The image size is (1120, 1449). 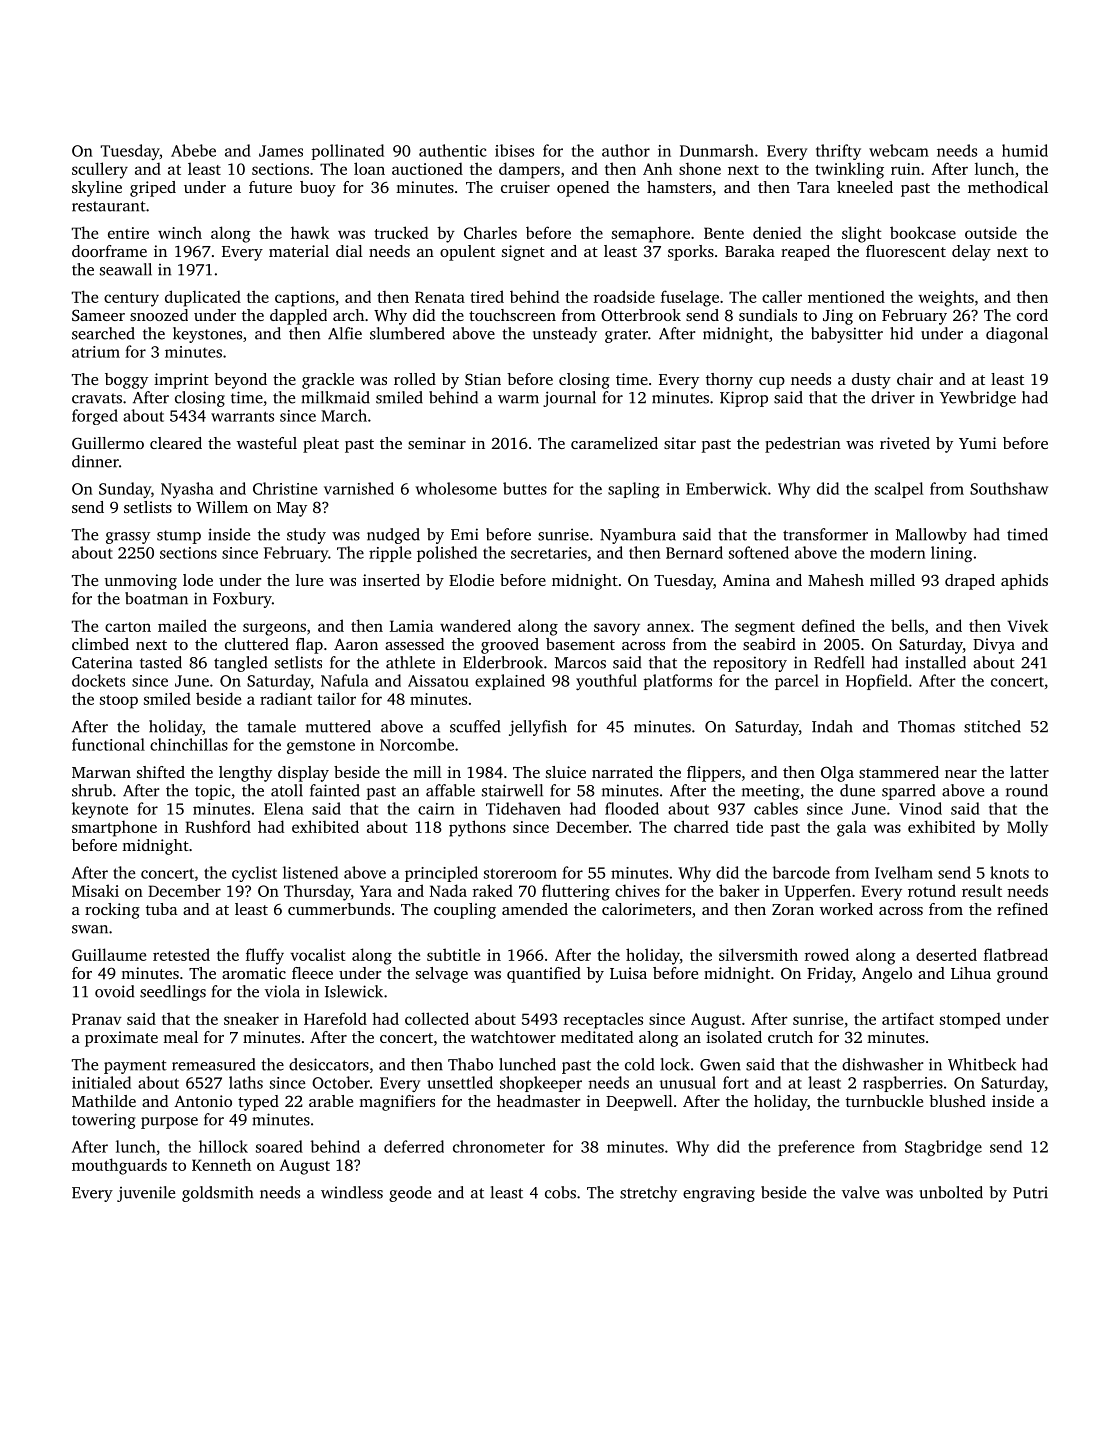 I want to click on Norcombe, so click(x=417, y=744).
